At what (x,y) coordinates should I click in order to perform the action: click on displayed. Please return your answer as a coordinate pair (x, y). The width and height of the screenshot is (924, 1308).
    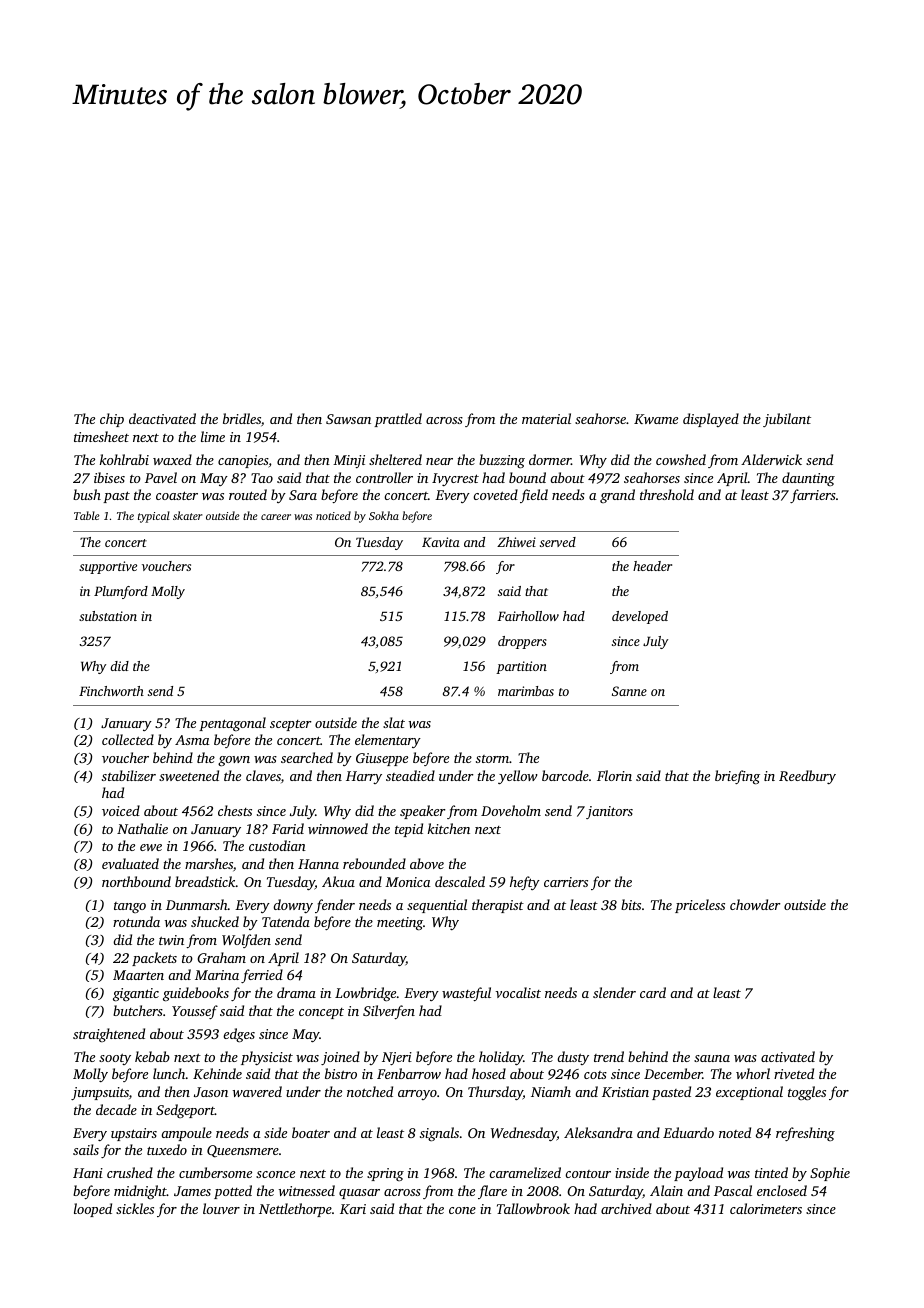
    Looking at the image, I should click on (711, 420).
